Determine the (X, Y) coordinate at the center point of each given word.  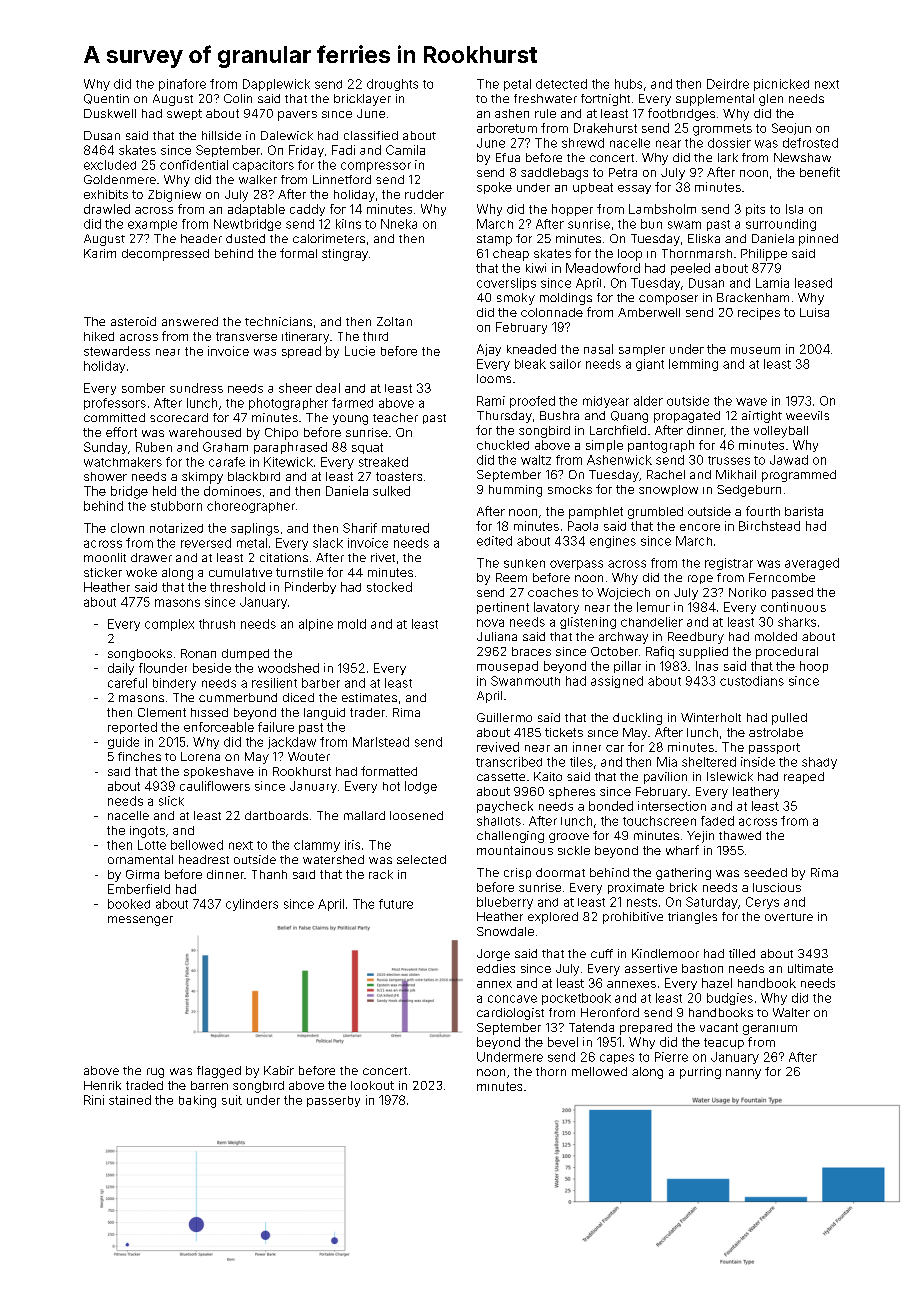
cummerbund (238, 697)
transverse (246, 336)
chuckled (503, 445)
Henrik (102, 1085)
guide (123, 743)
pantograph (661, 446)
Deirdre (728, 84)
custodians (752, 681)
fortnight (605, 100)
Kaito (548, 776)
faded (717, 821)
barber (321, 683)
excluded (110, 165)
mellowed (599, 1071)
